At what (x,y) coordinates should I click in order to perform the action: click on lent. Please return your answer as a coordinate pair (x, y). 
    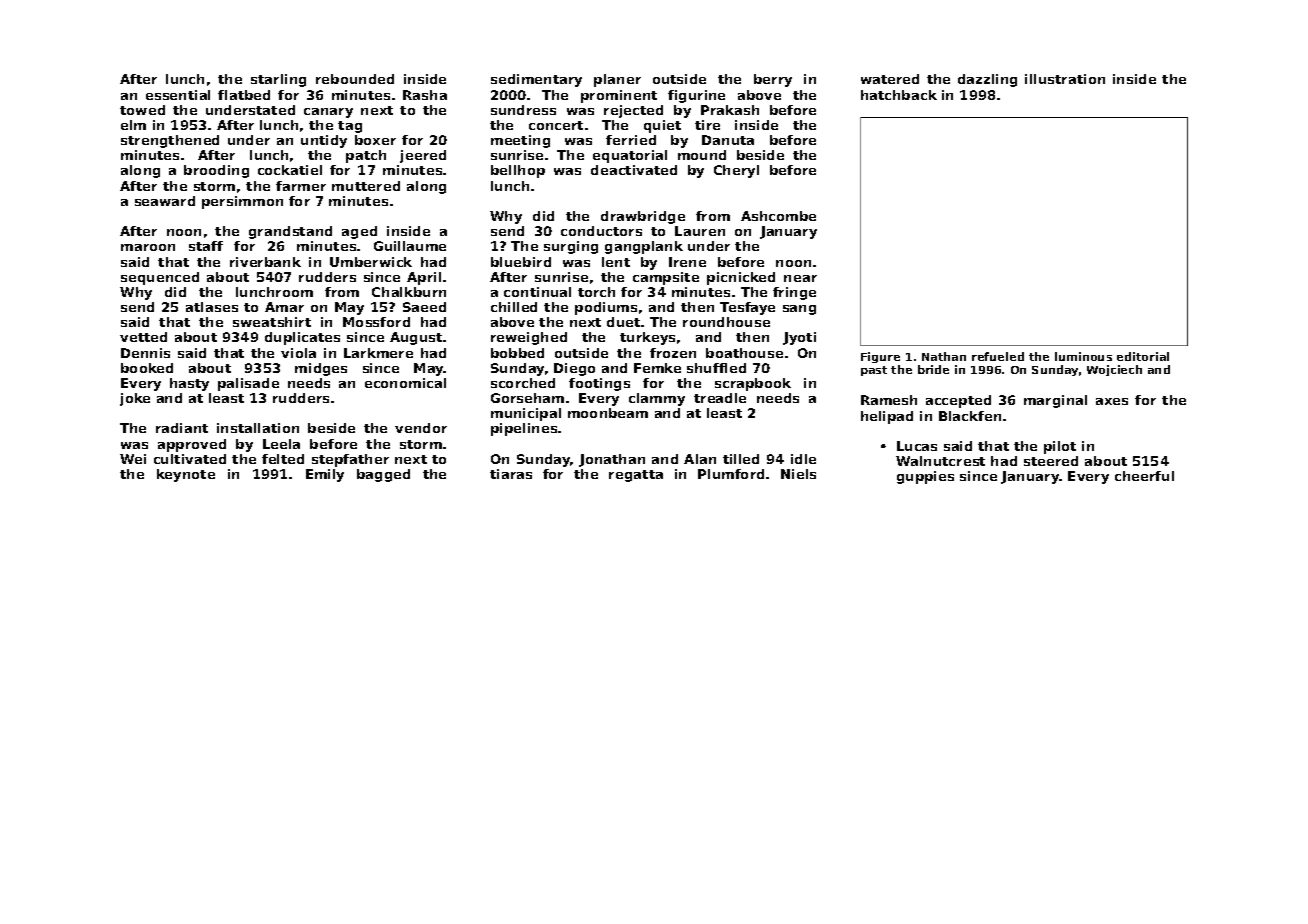
    Looking at the image, I should click on (616, 262).
